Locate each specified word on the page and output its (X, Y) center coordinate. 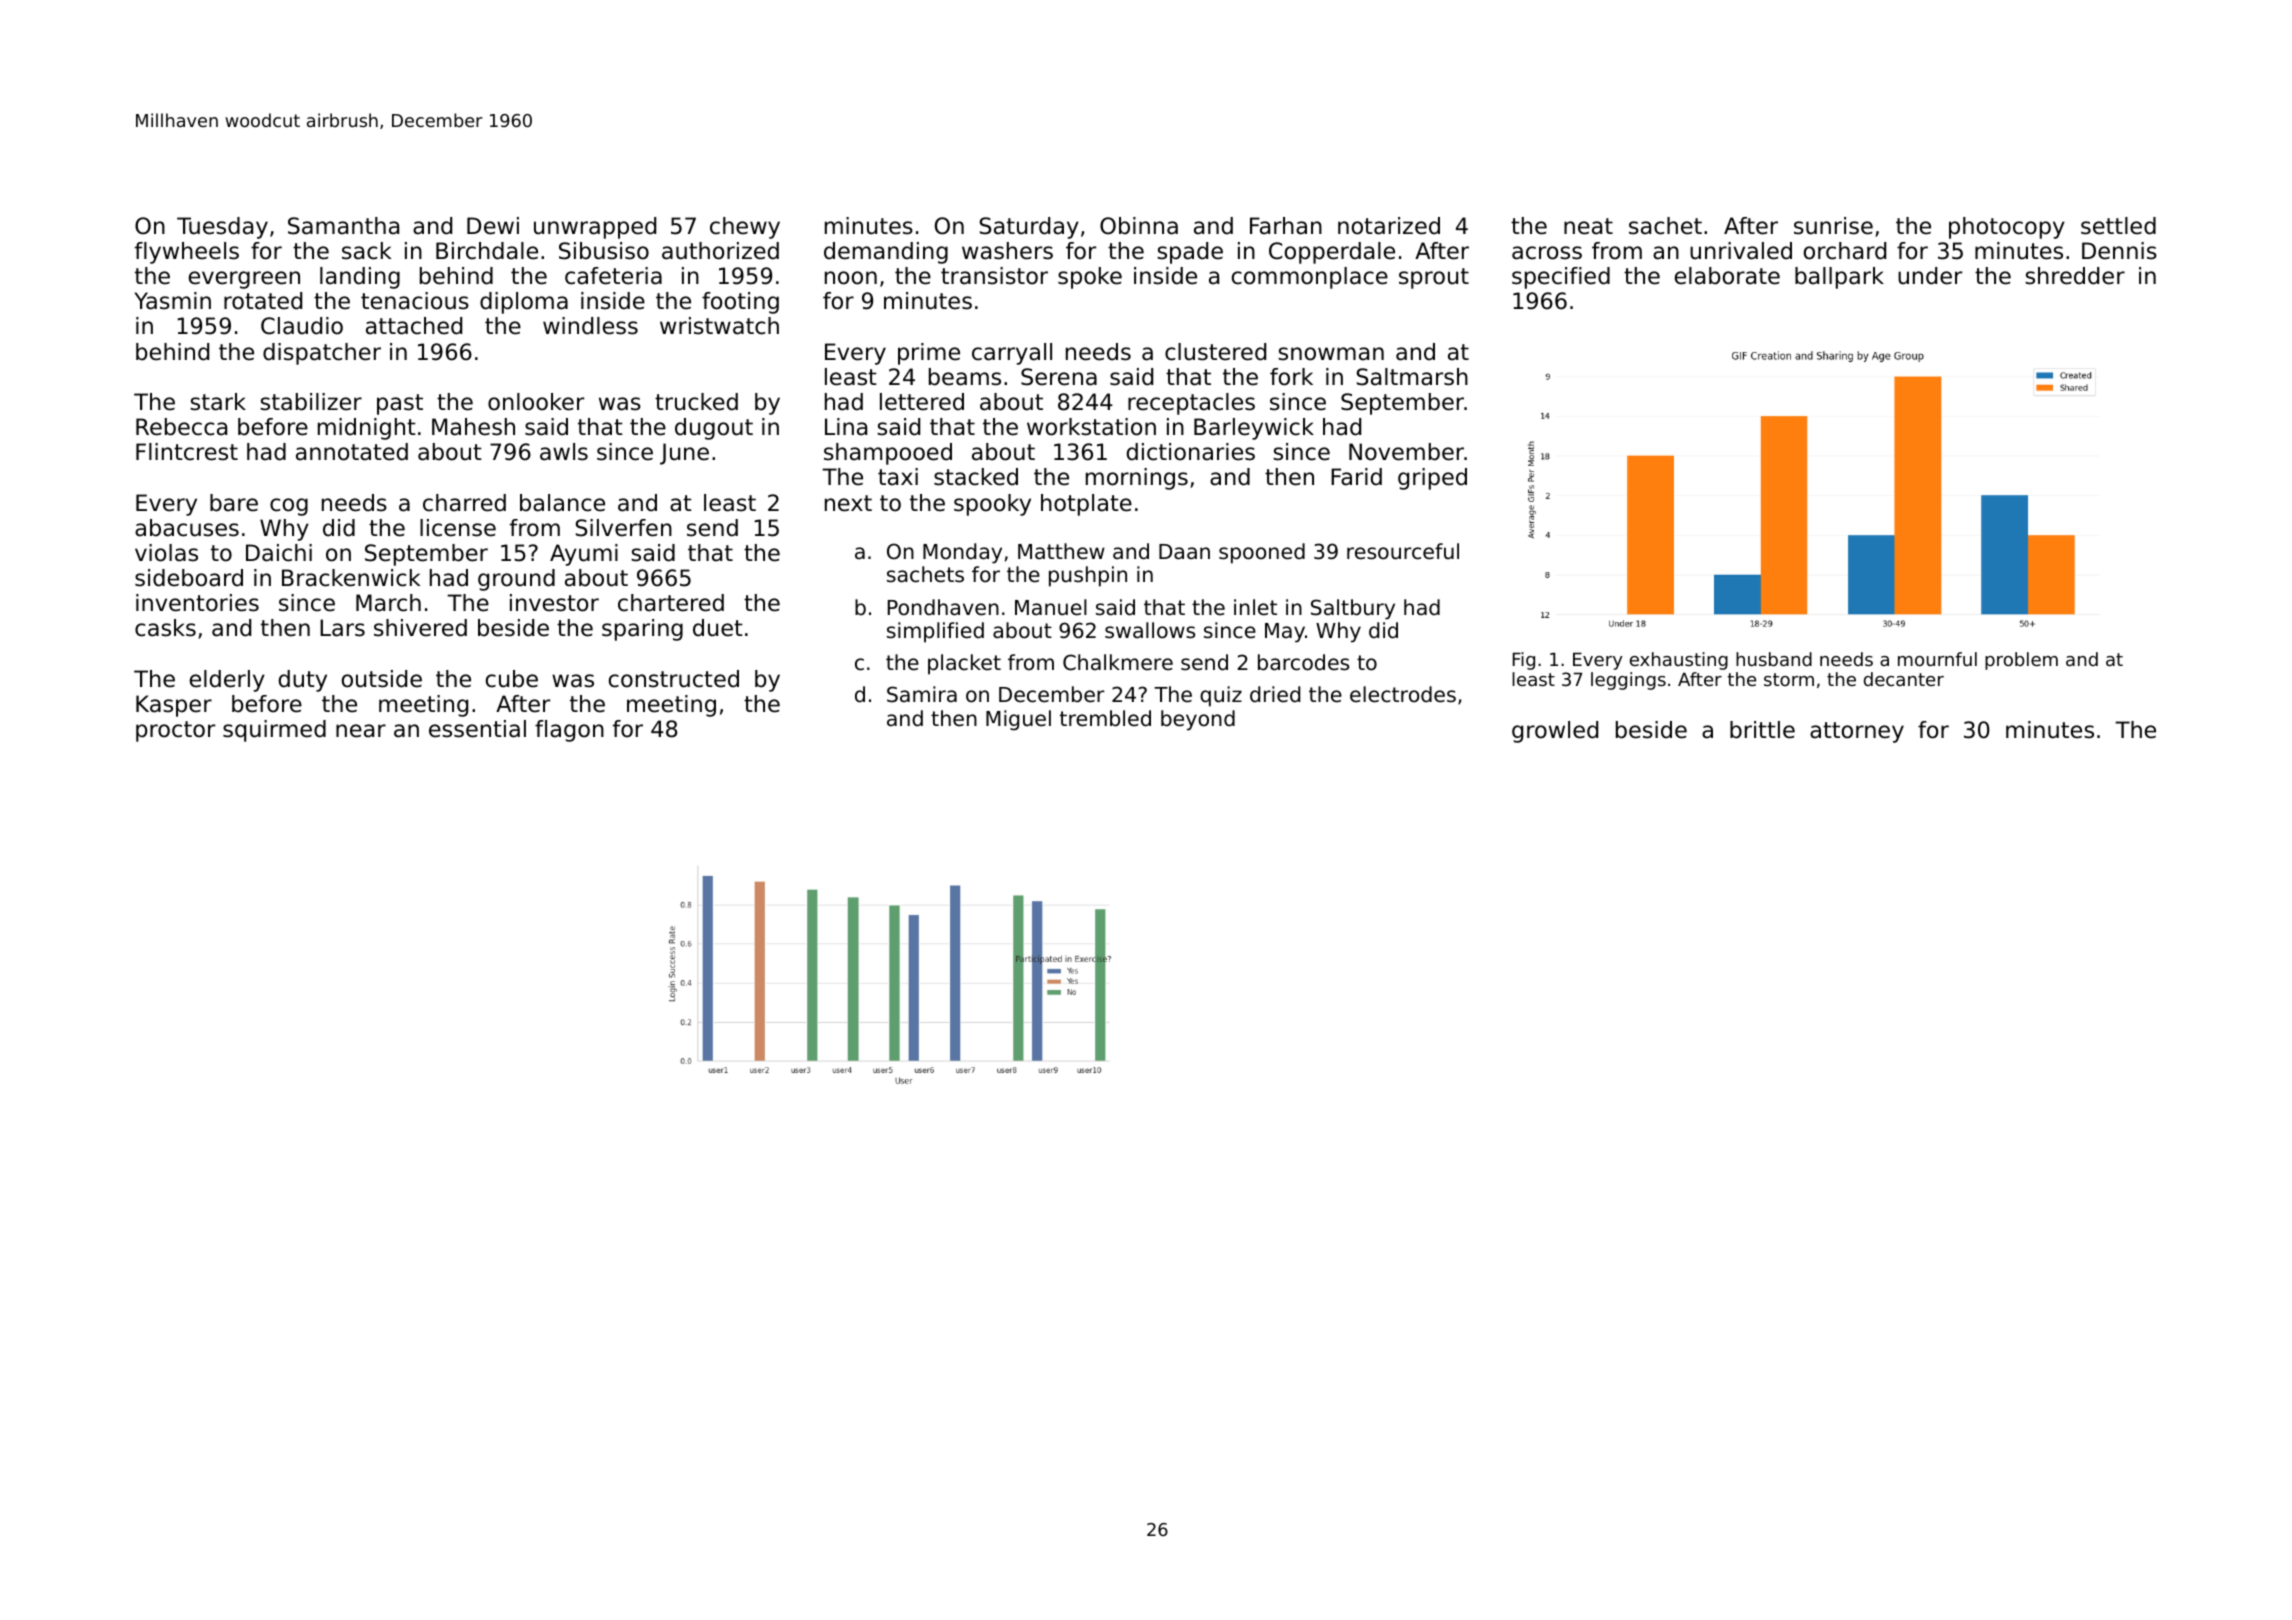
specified (1561, 278)
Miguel (1018, 720)
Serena (1059, 377)
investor (554, 603)
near (361, 731)
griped (1432, 479)
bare (234, 503)
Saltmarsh (1412, 377)
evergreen (244, 280)
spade (1190, 253)
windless (590, 326)
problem (2021, 661)
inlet (1255, 607)
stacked (976, 477)
